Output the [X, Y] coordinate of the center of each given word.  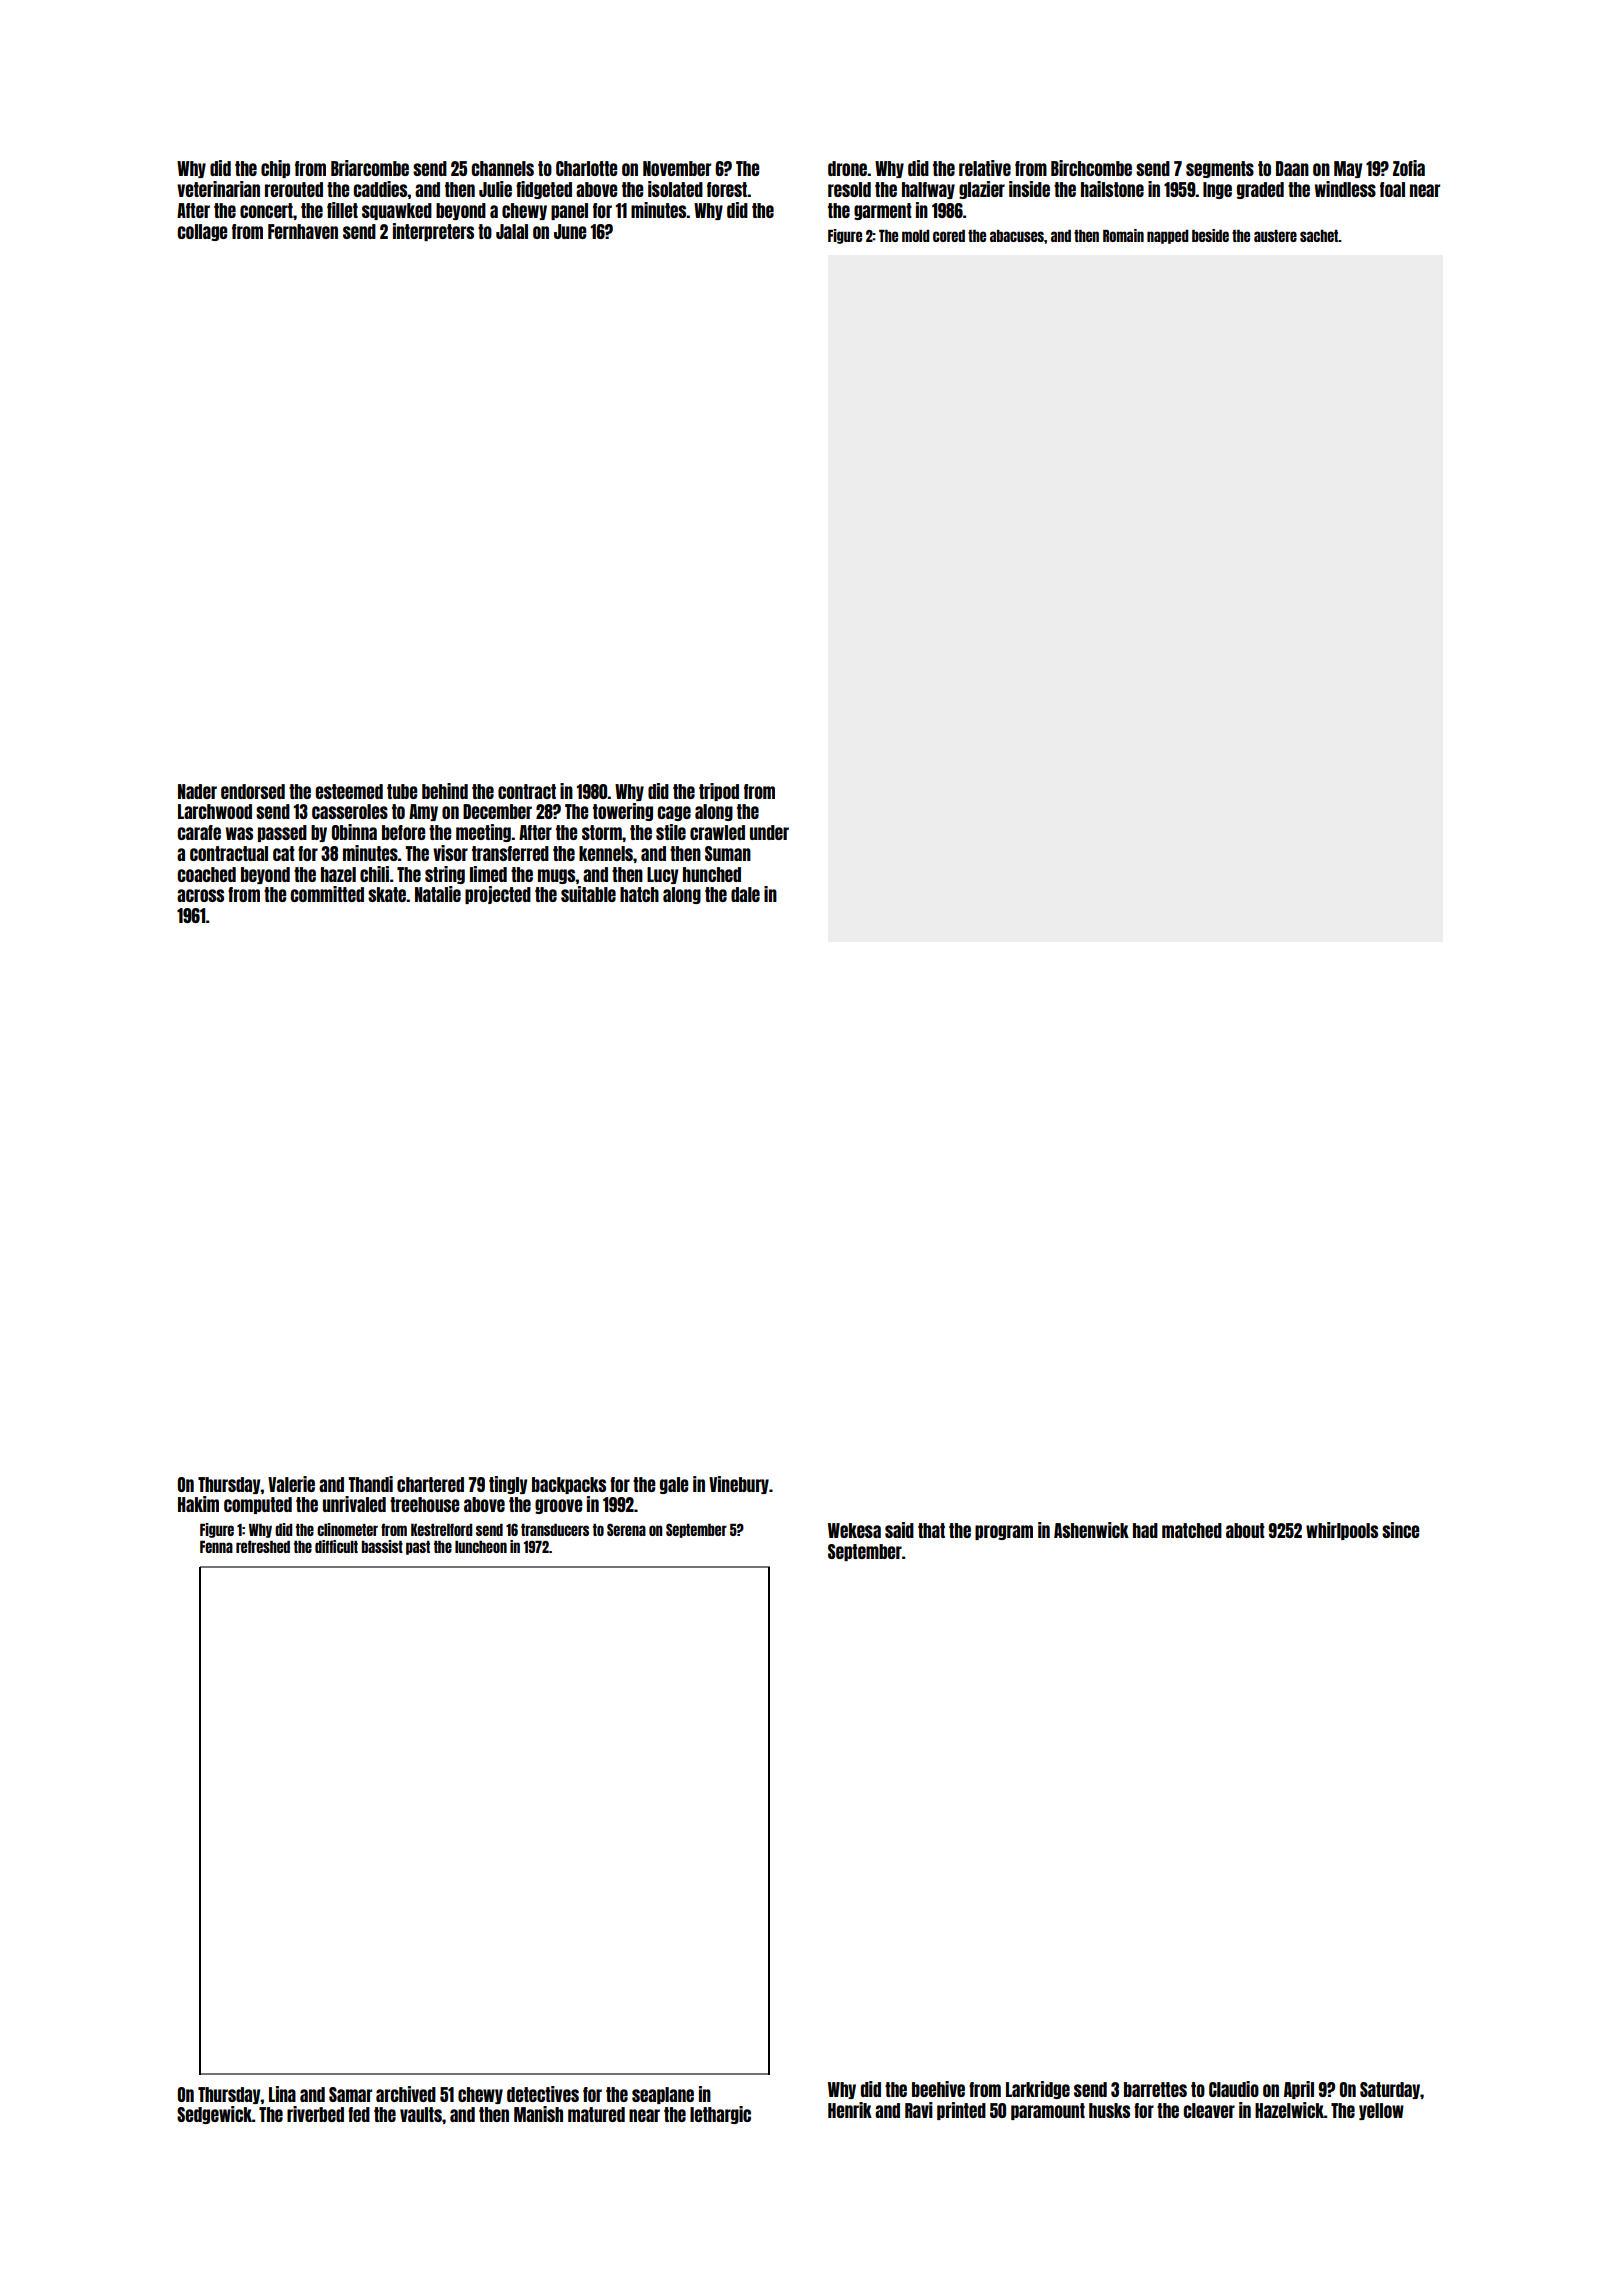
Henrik [850, 2110]
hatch [639, 894]
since [1400, 1530]
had [1145, 1530]
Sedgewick [214, 2115]
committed [327, 894]
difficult [336, 1546]
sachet [1319, 236]
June [570, 231]
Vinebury [739, 1485]
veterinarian [218, 189]
